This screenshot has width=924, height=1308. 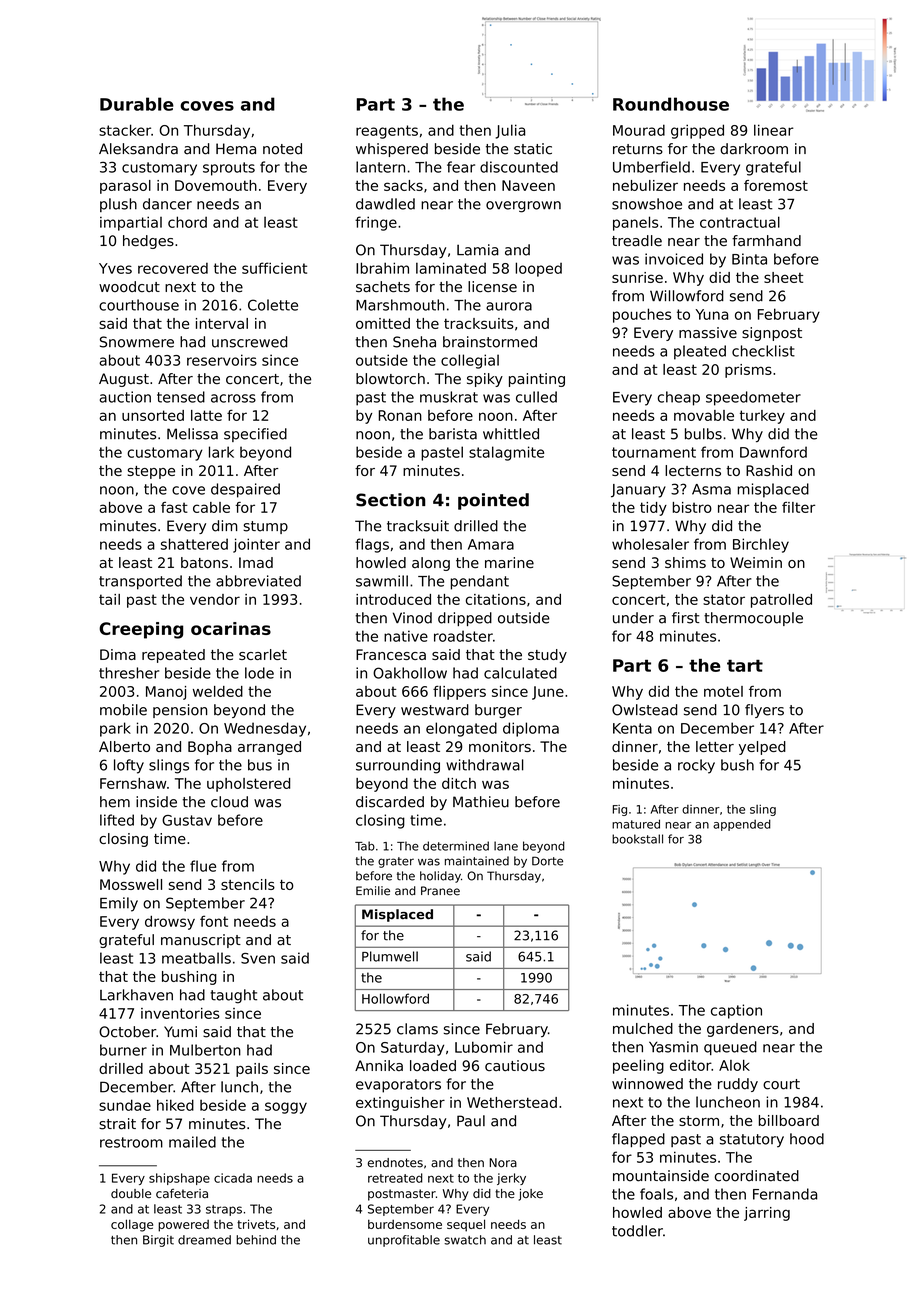 What do you see at coordinates (510, 131) in the screenshot?
I see `Julia` at bounding box center [510, 131].
